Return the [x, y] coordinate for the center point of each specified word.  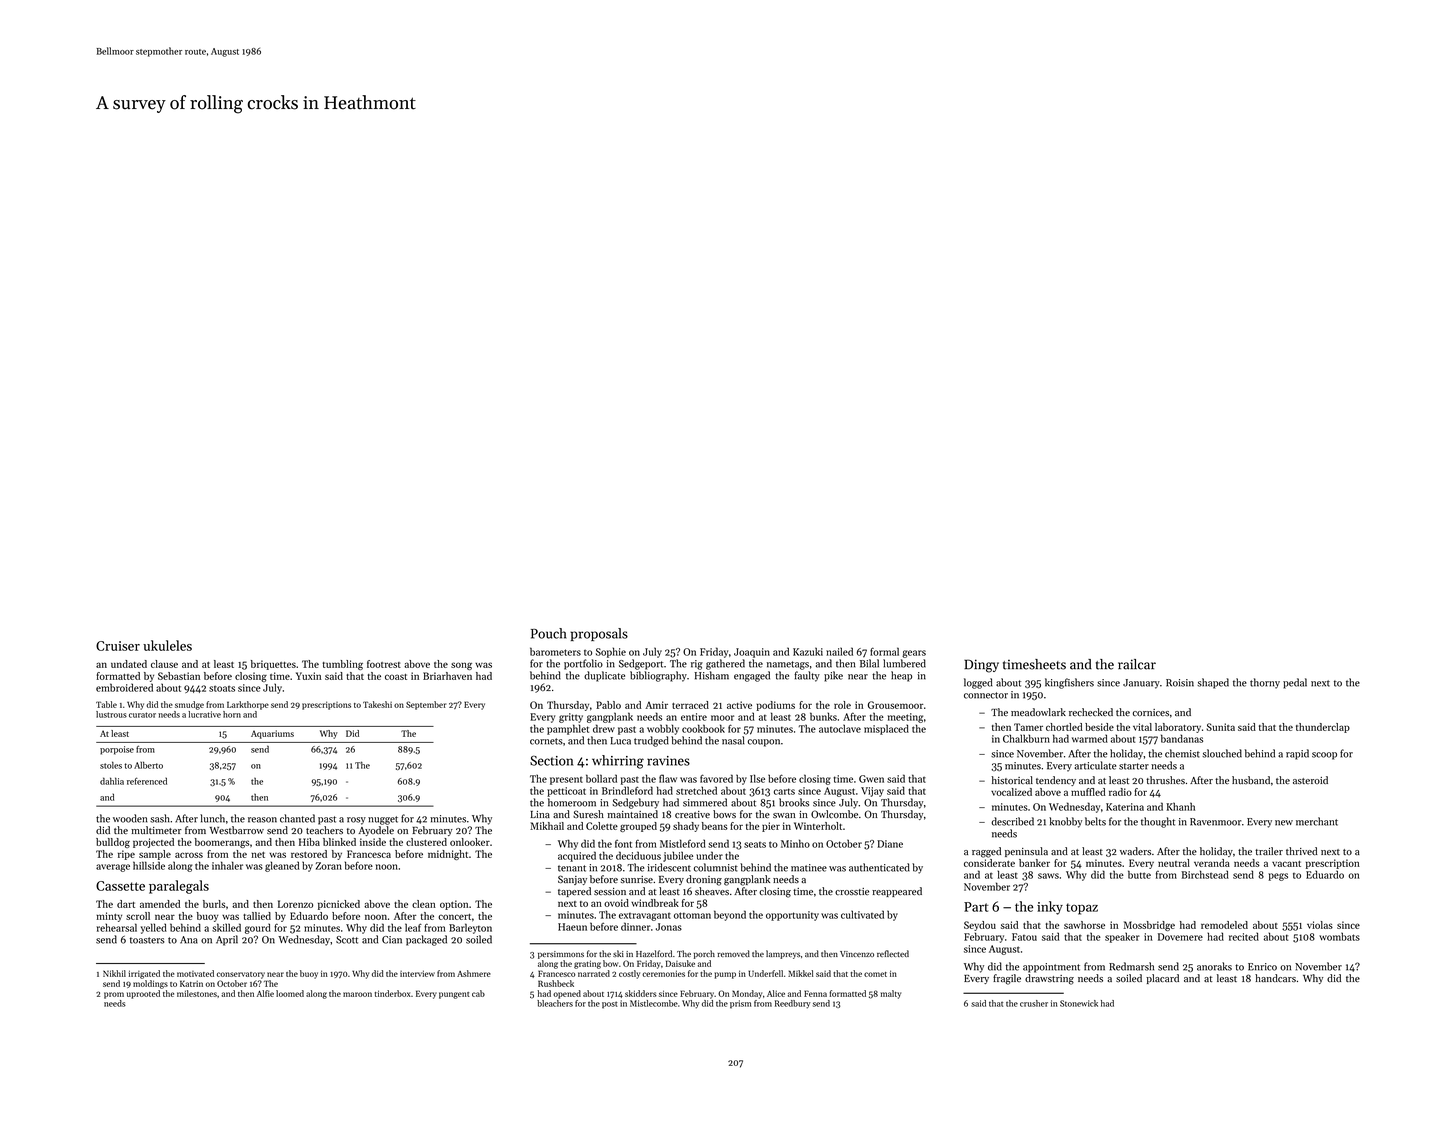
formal [884, 651]
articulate [1095, 765]
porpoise [117, 750]
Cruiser [118, 646]
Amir [656, 705]
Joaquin [752, 653]
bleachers [555, 1003]
